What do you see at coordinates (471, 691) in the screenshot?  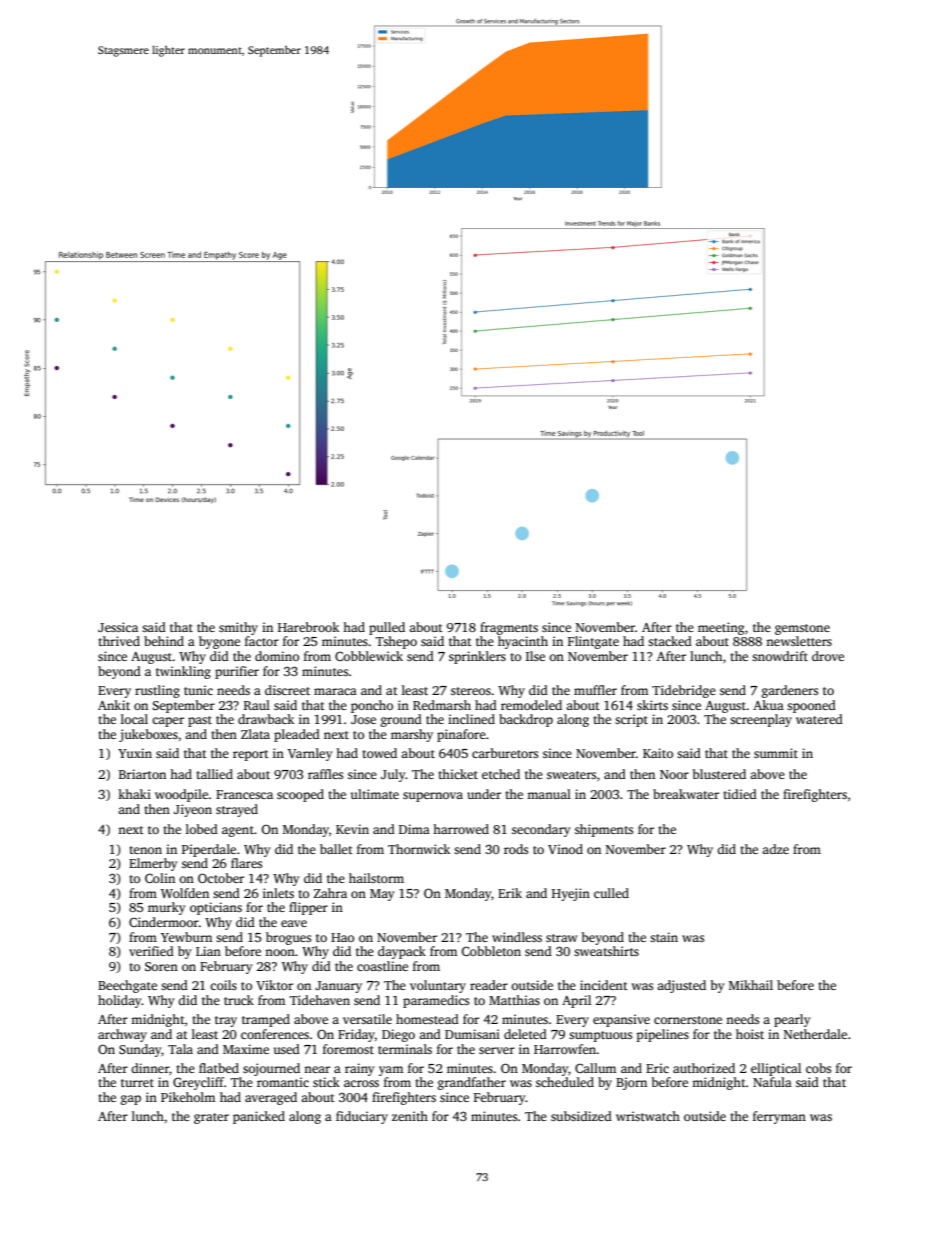 I see `stereos` at bounding box center [471, 691].
